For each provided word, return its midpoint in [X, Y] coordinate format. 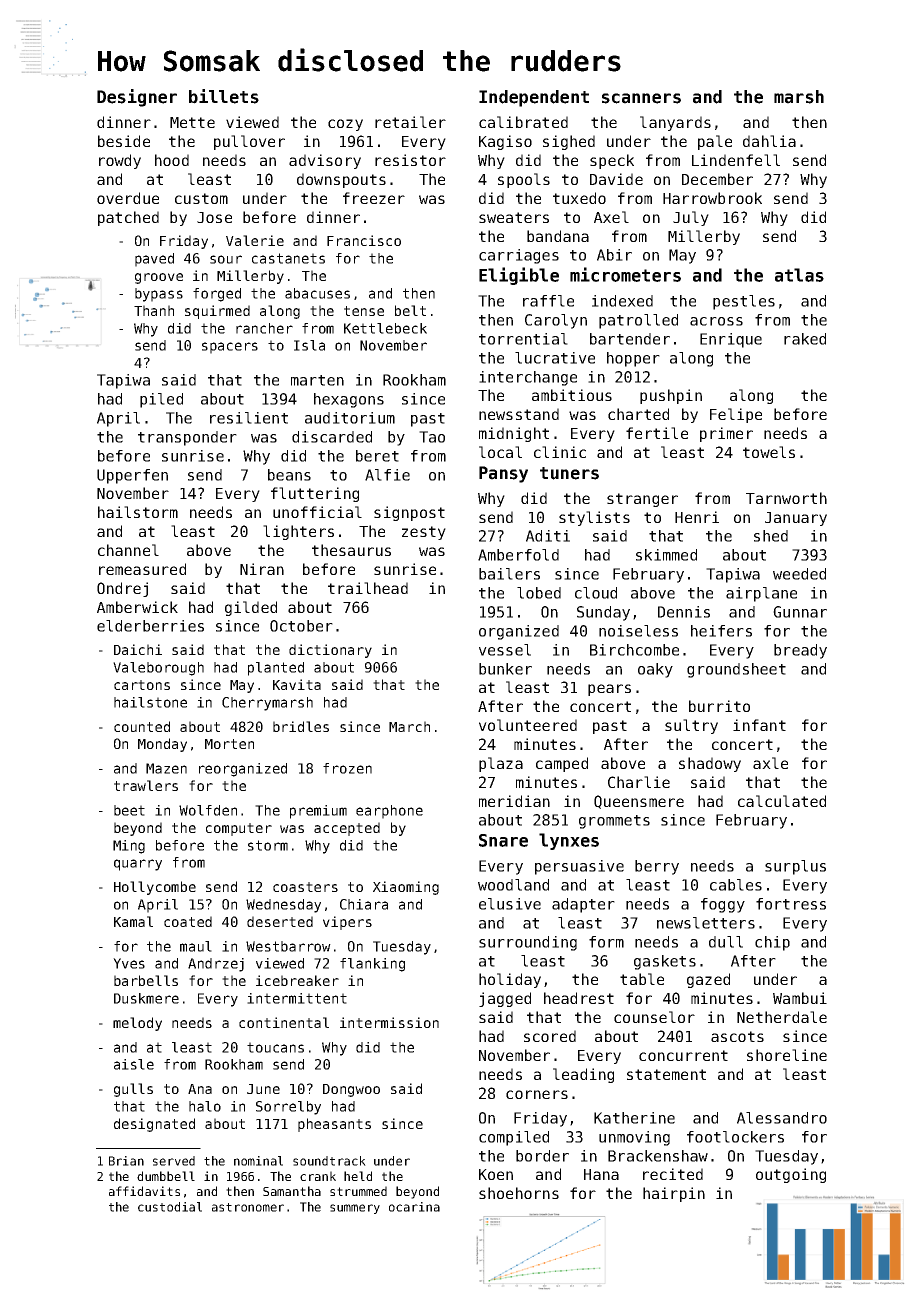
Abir [614, 255]
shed [771, 536]
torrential [523, 339]
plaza [501, 764]
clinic [560, 452]
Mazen [166, 768]
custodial [170, 1207]
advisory [325, 161]
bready [800, 651]
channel [128, 550]
